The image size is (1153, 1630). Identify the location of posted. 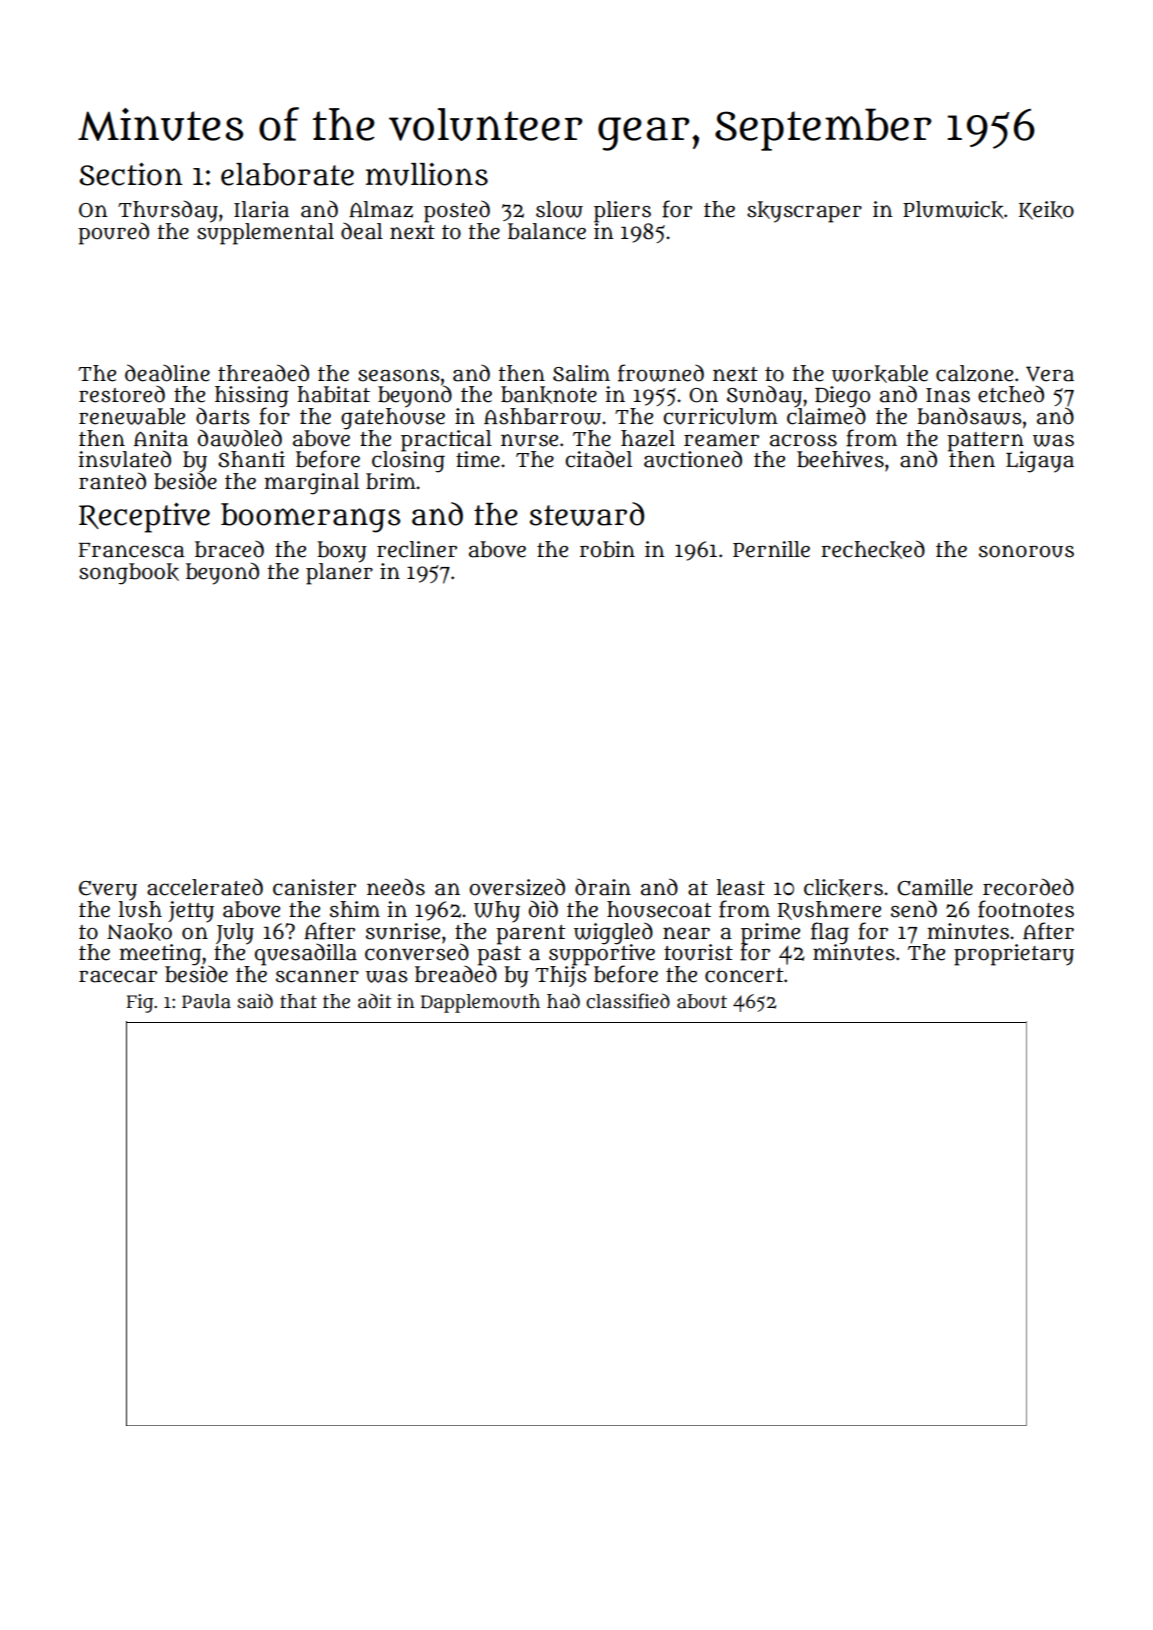
(457, 212).
